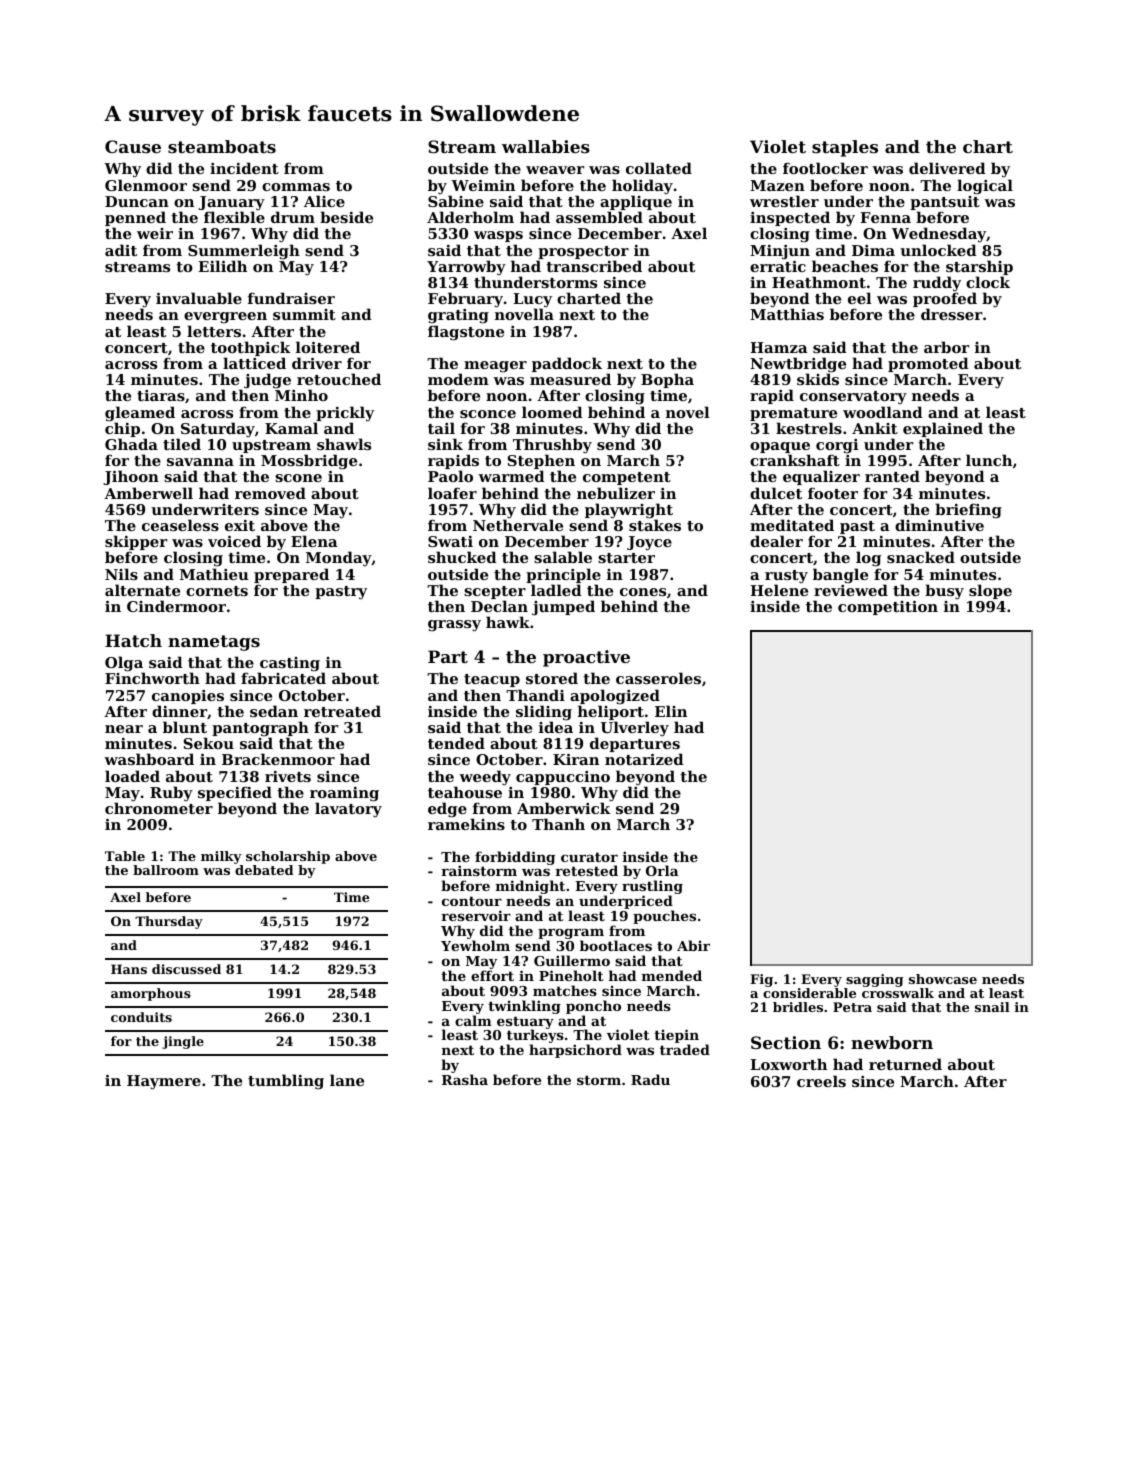 Image resolution: width=1138 pixels, height=1472 pixels. I want to click on Haymere, so click(164, 1082).
